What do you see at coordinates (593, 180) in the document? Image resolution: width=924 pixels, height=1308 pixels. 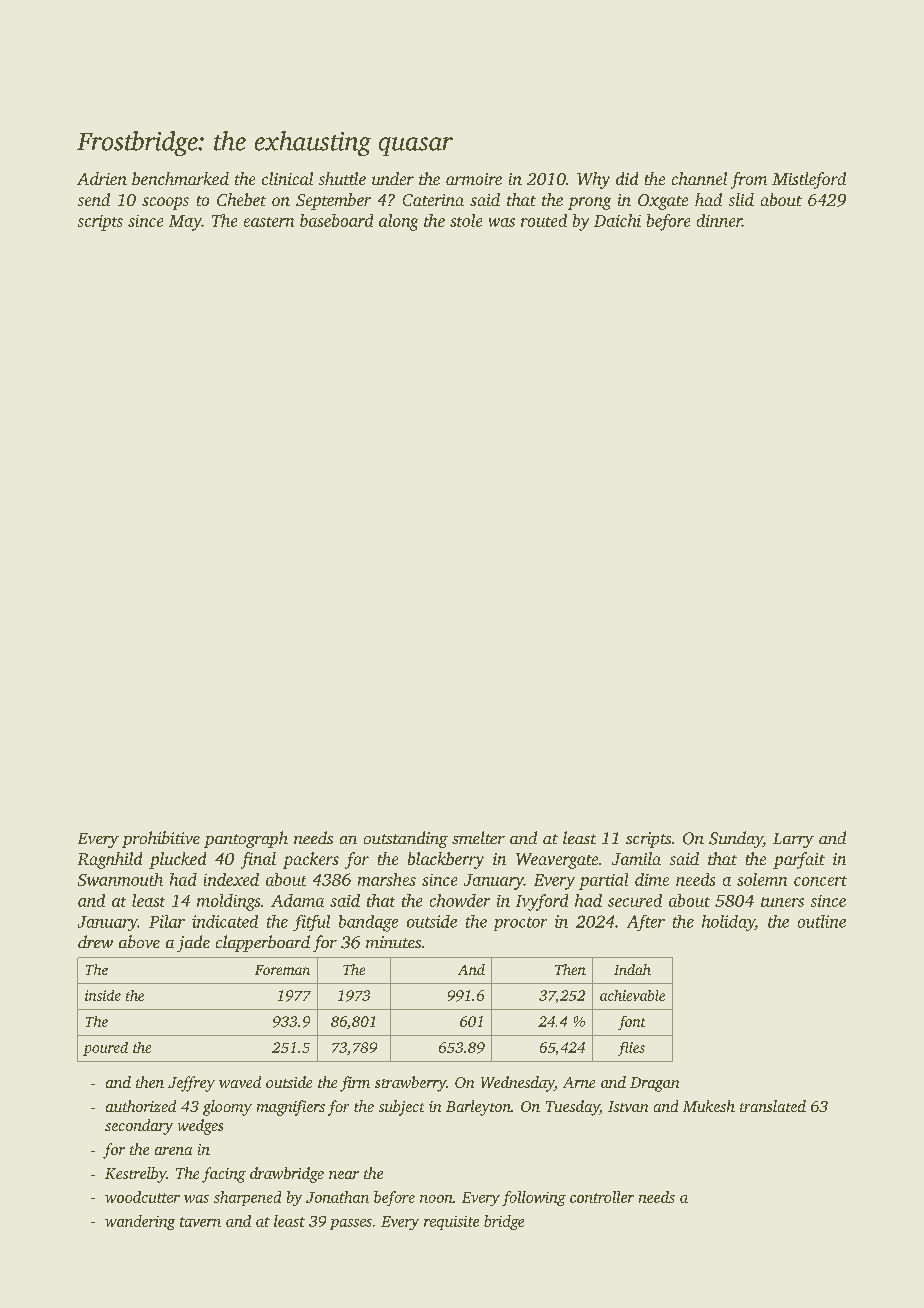 I see `Why` at bounding box center [593, 180].
